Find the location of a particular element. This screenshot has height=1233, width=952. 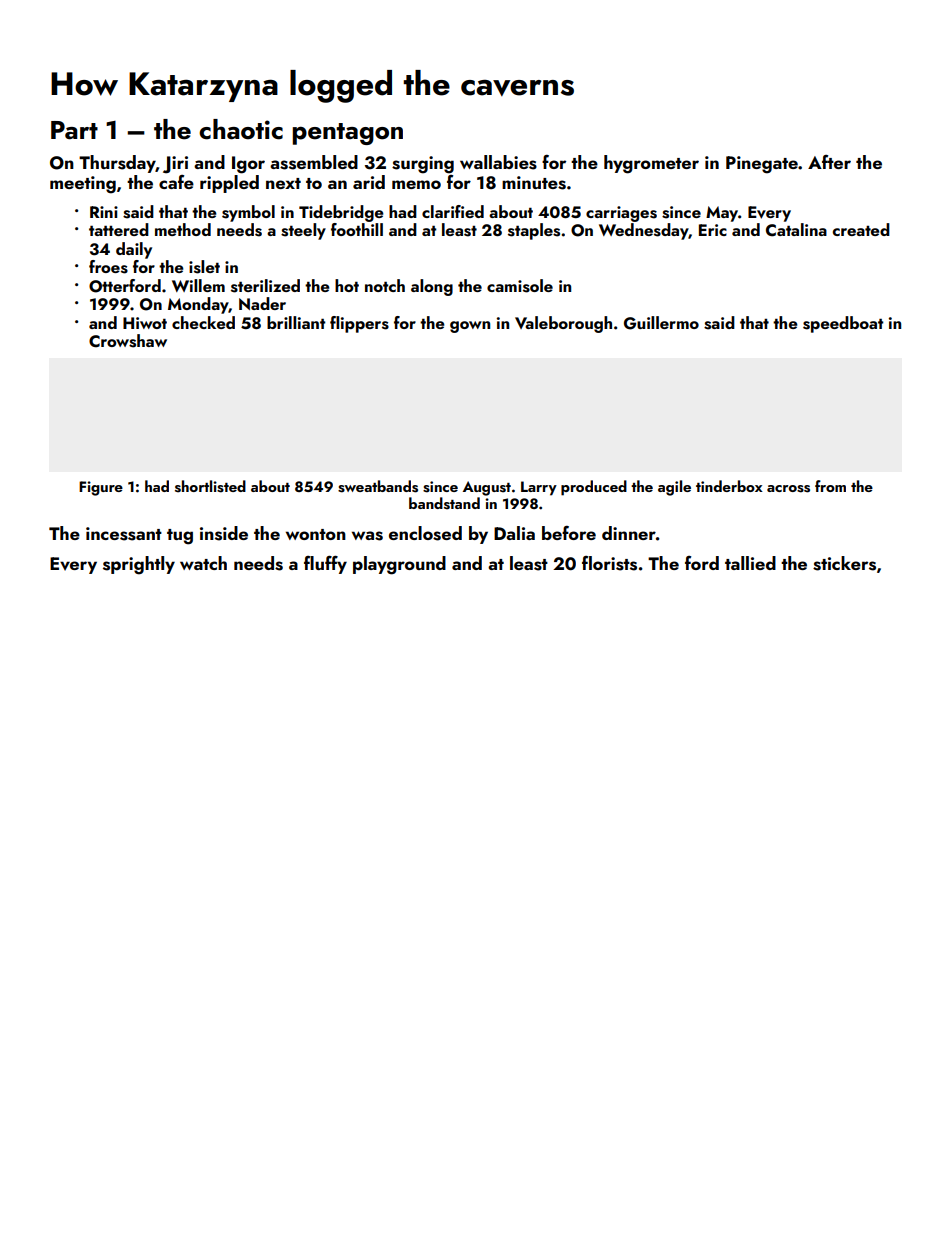

chaotic is located at coordinates (241, 129).
